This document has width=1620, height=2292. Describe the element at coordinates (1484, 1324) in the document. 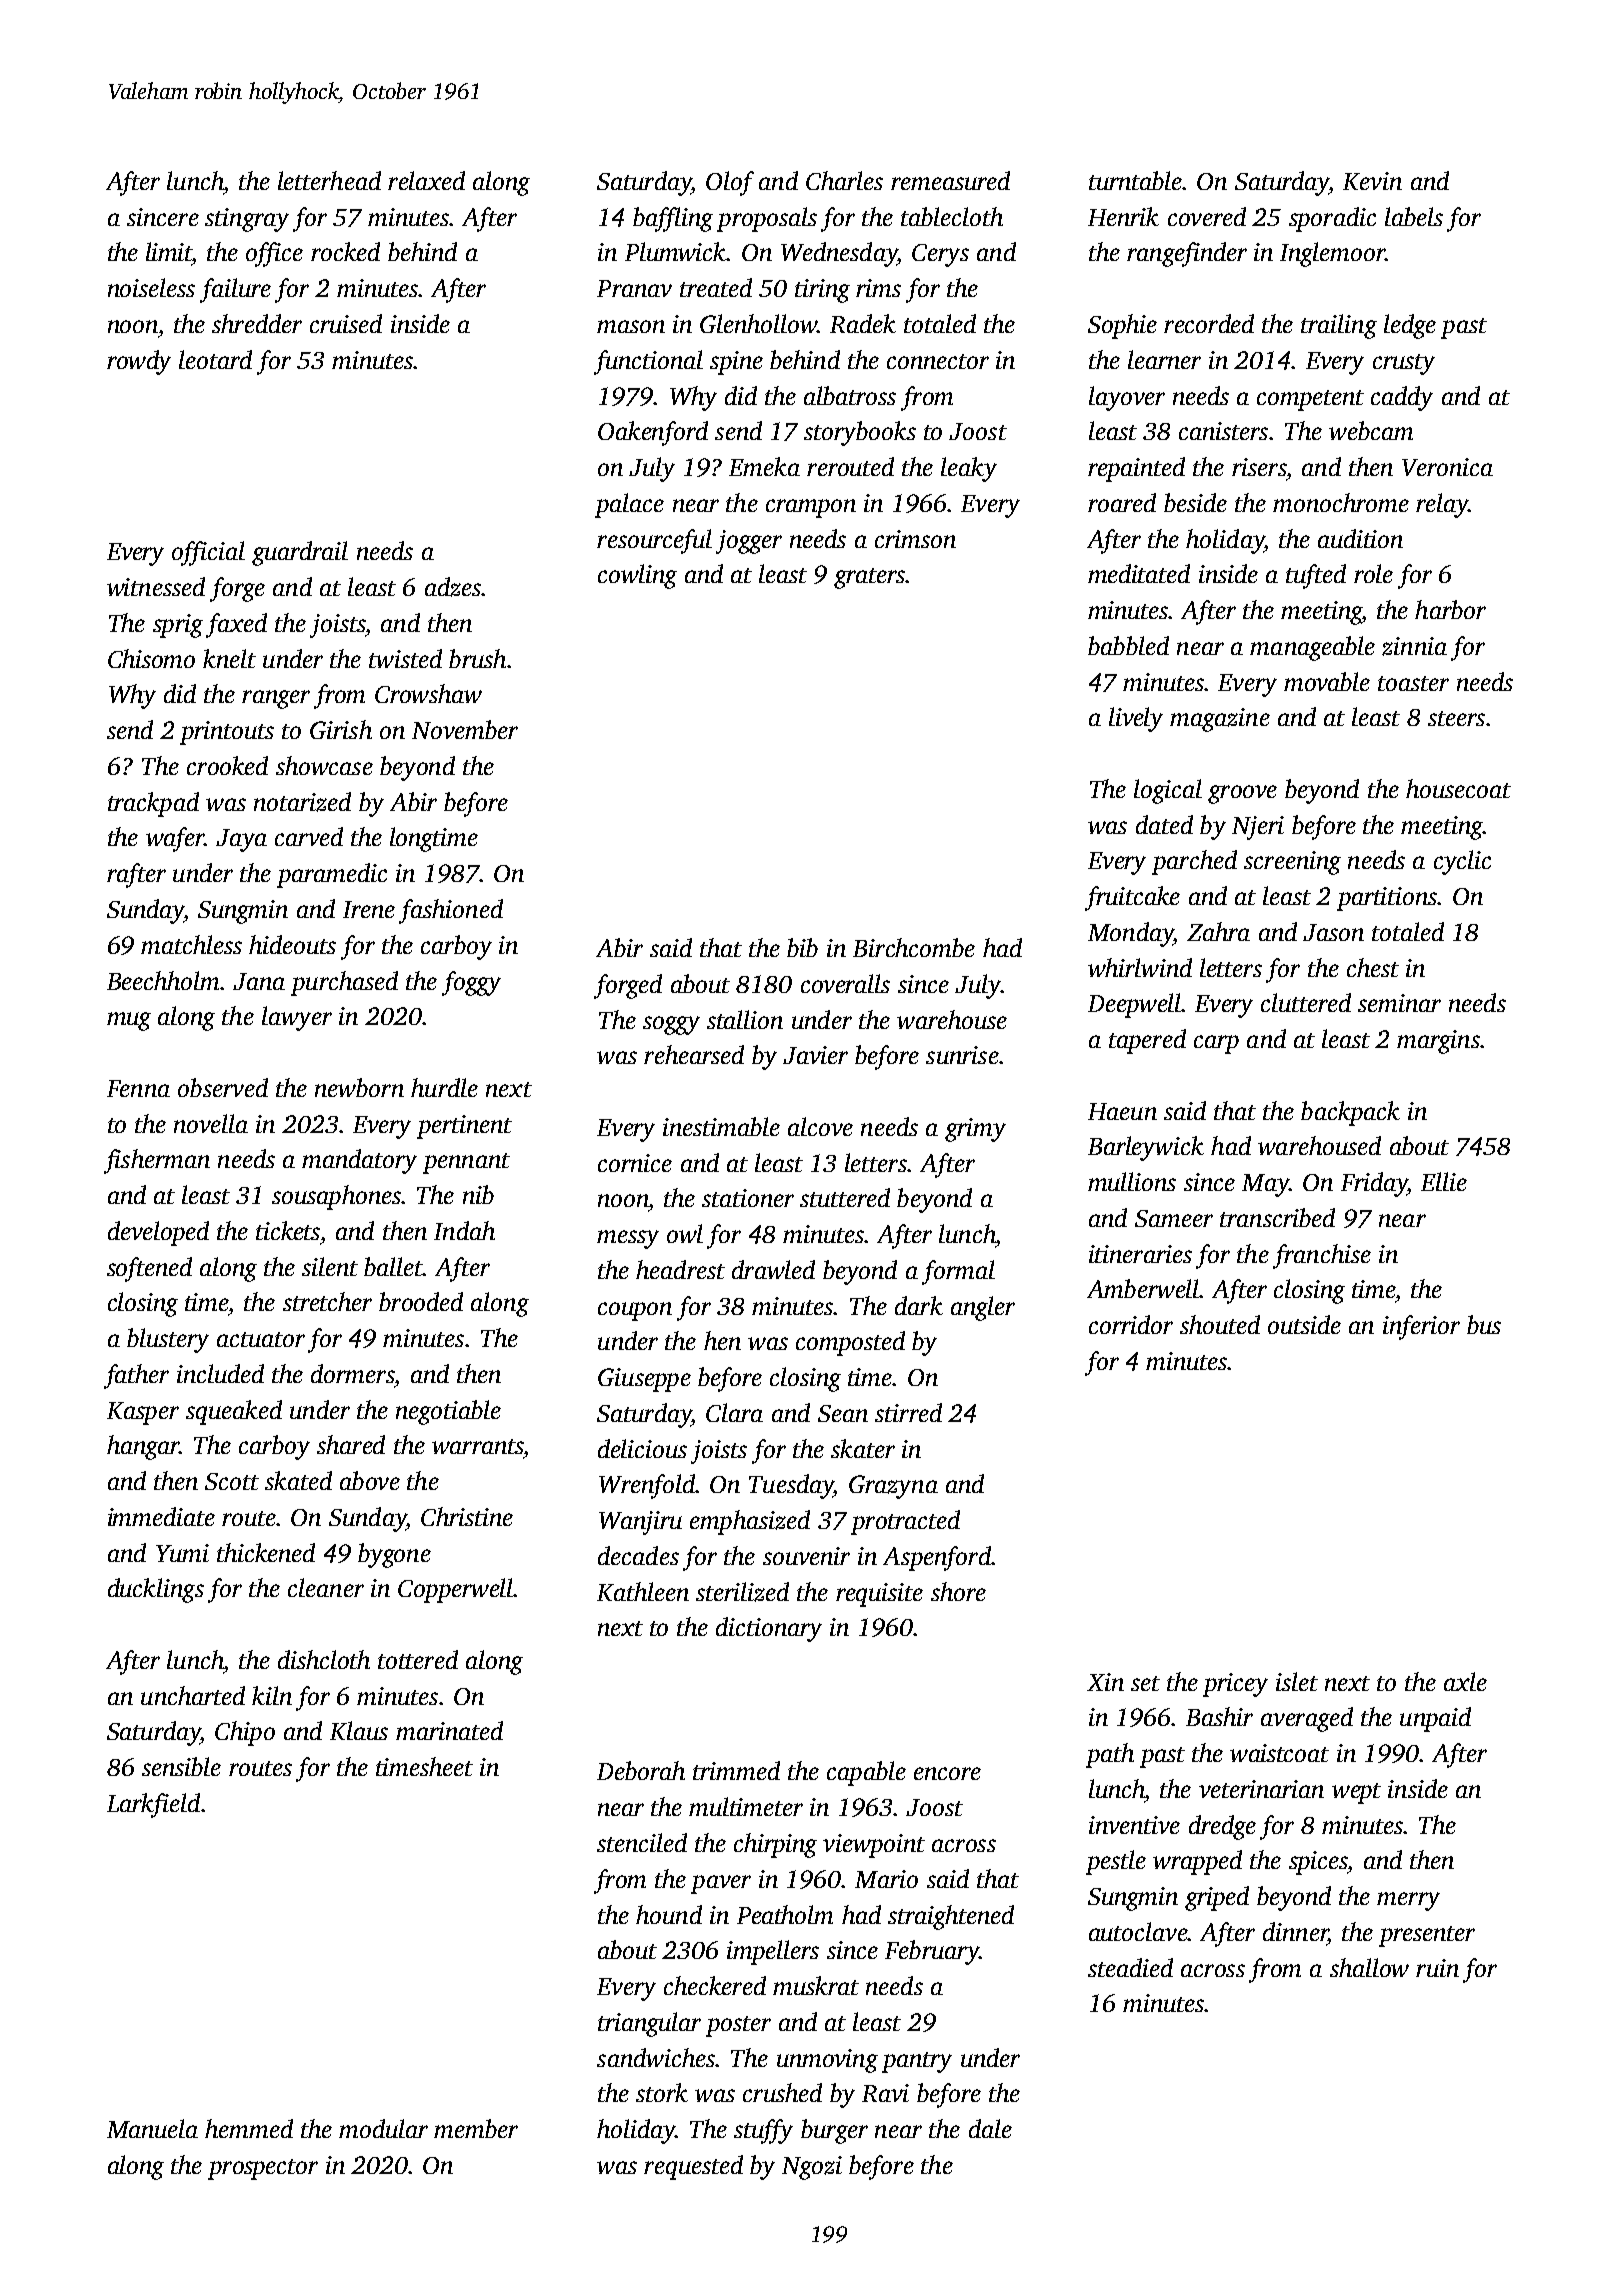

I see `bus` at that location.
